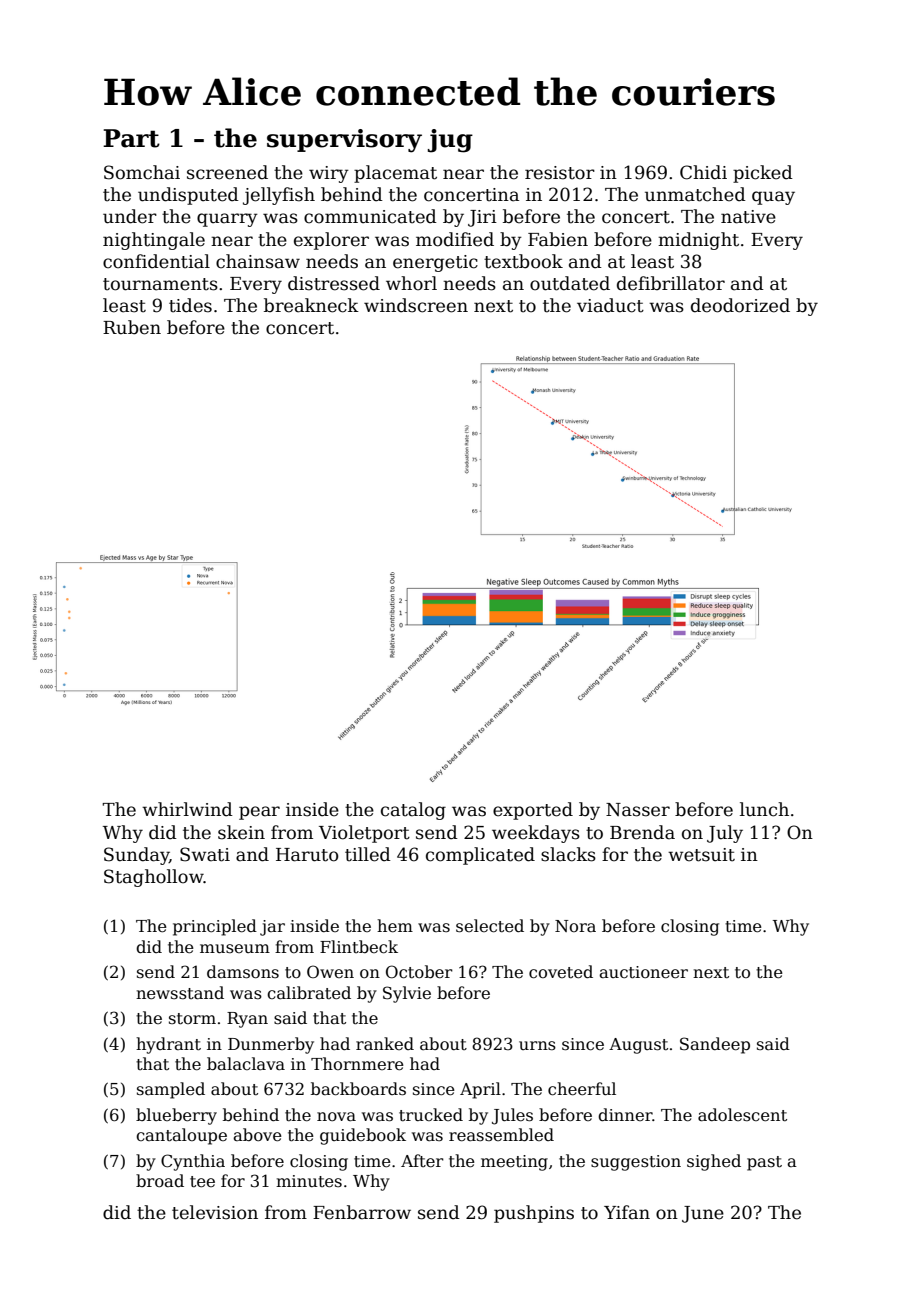  I want to click on deodorized, so click(740, 305).
